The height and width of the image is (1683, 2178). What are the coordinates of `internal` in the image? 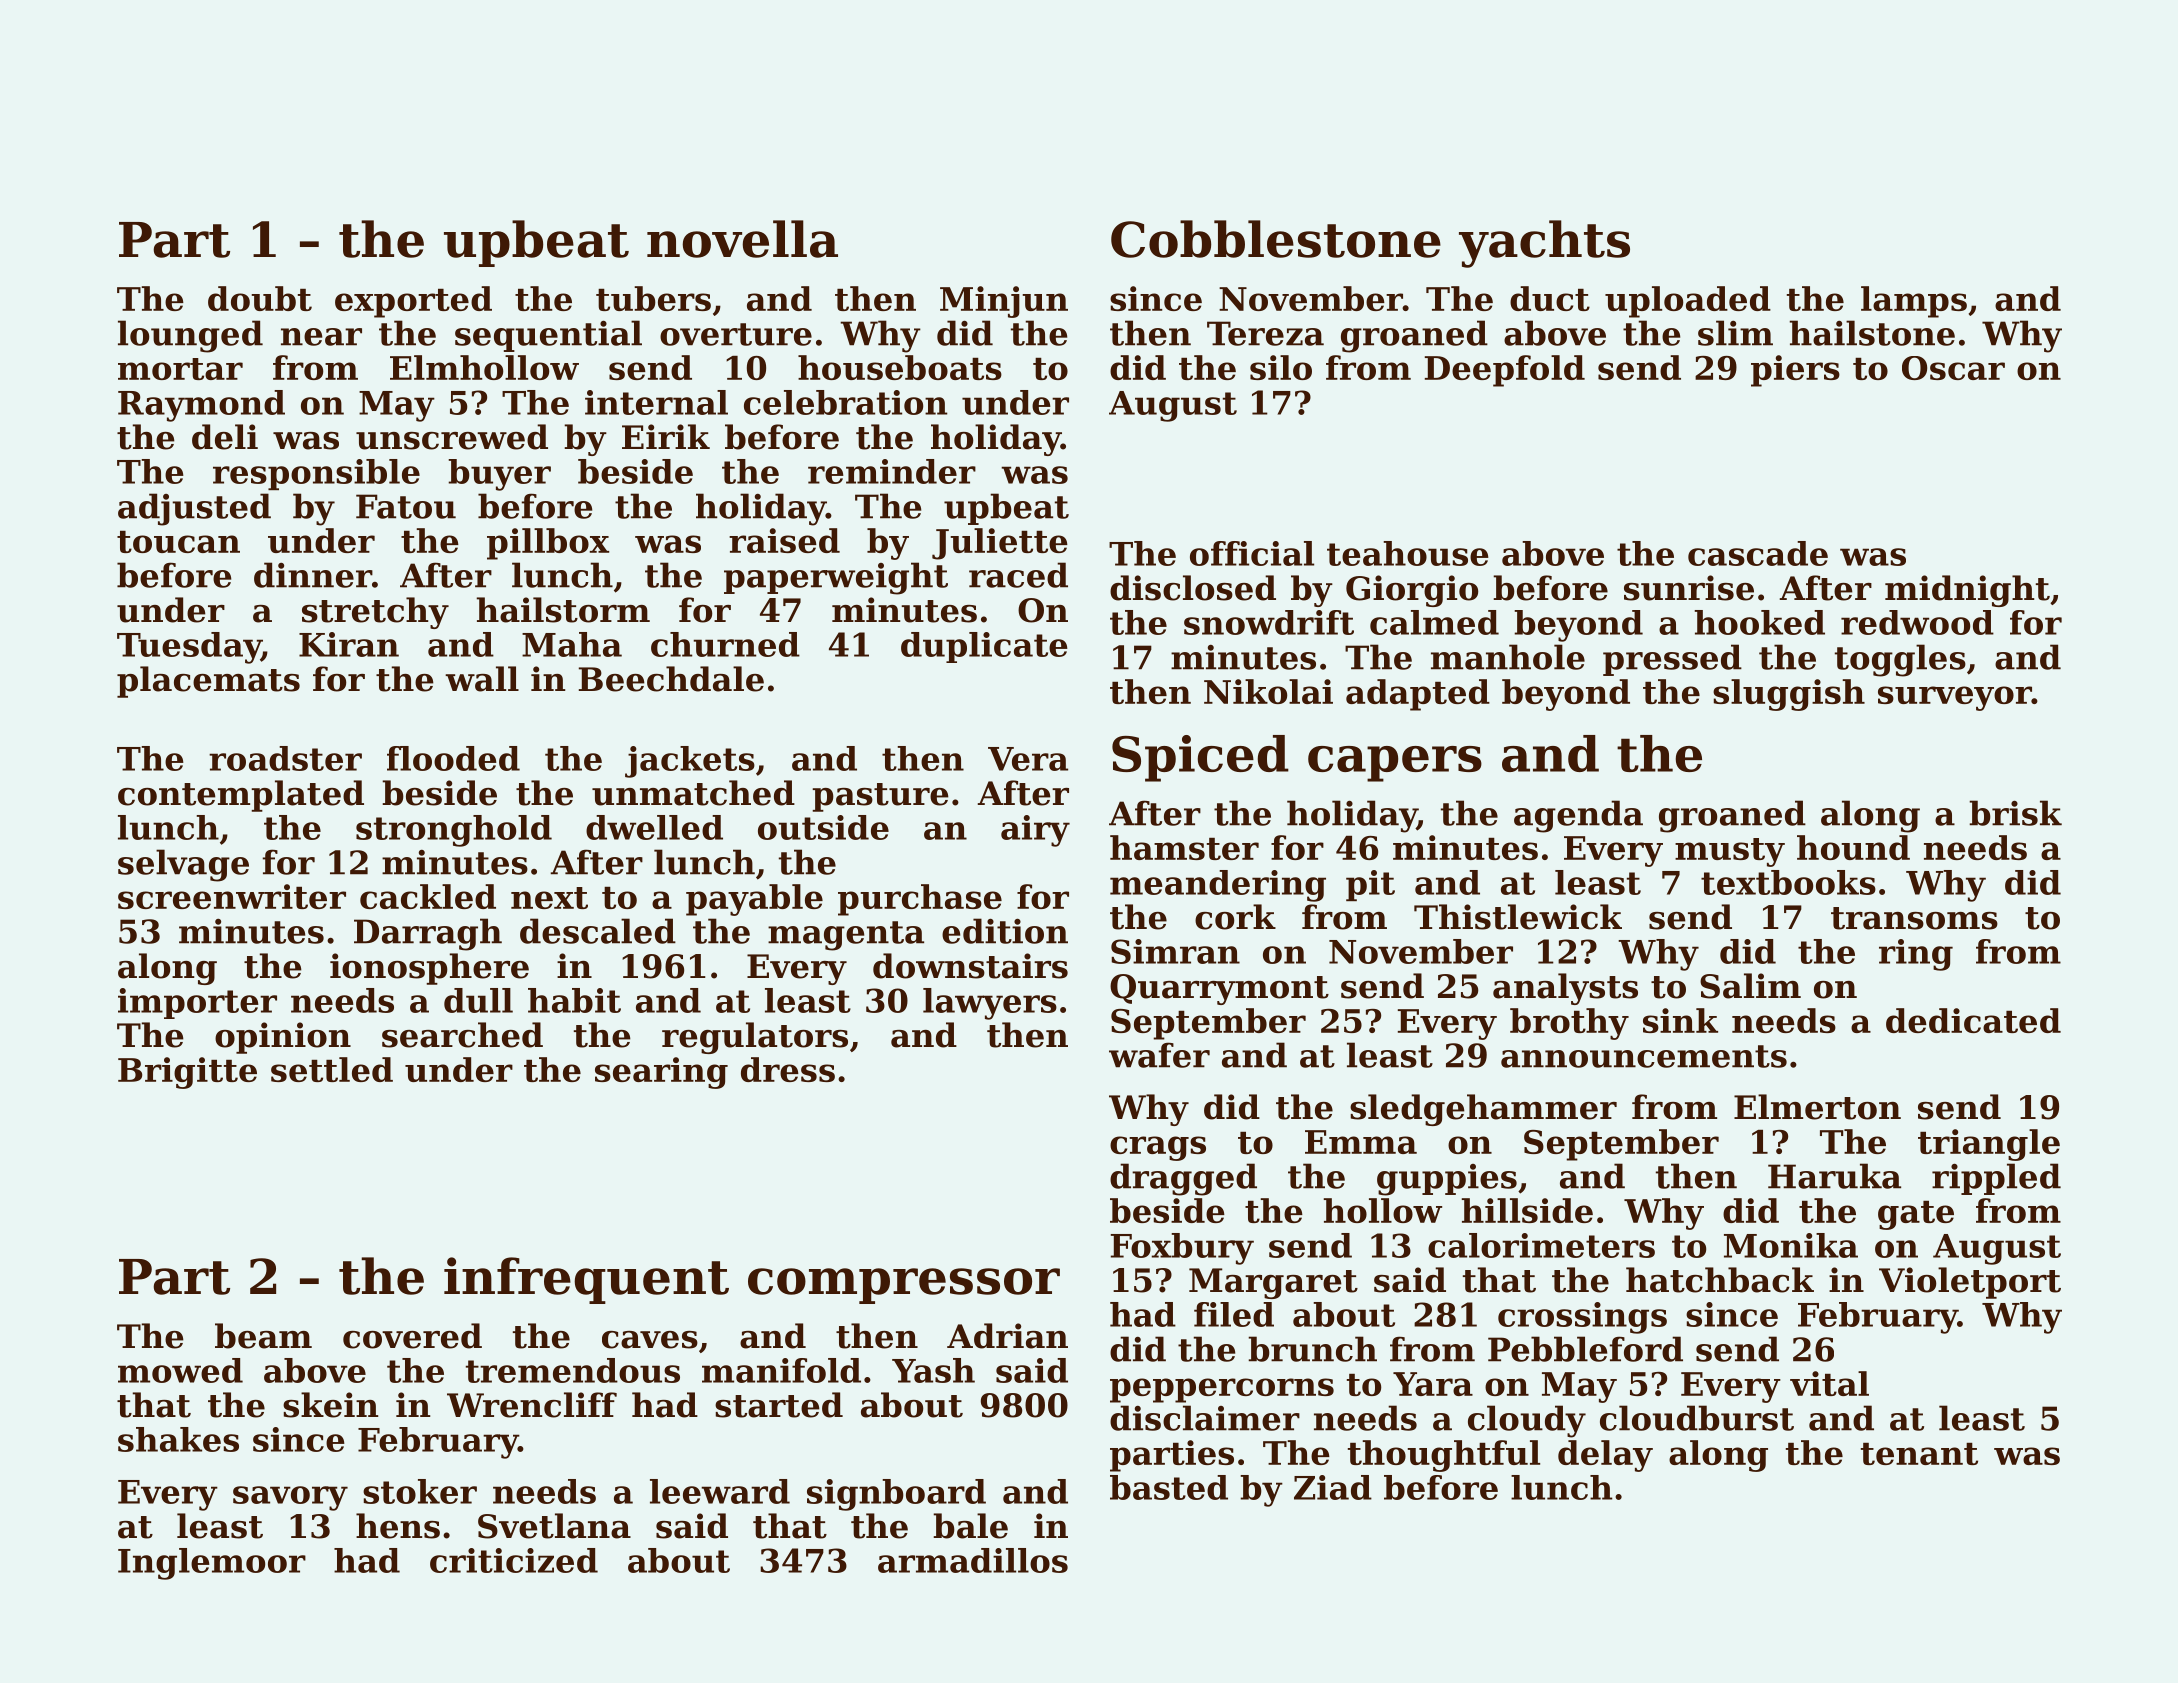 It's located at (656, 402).
